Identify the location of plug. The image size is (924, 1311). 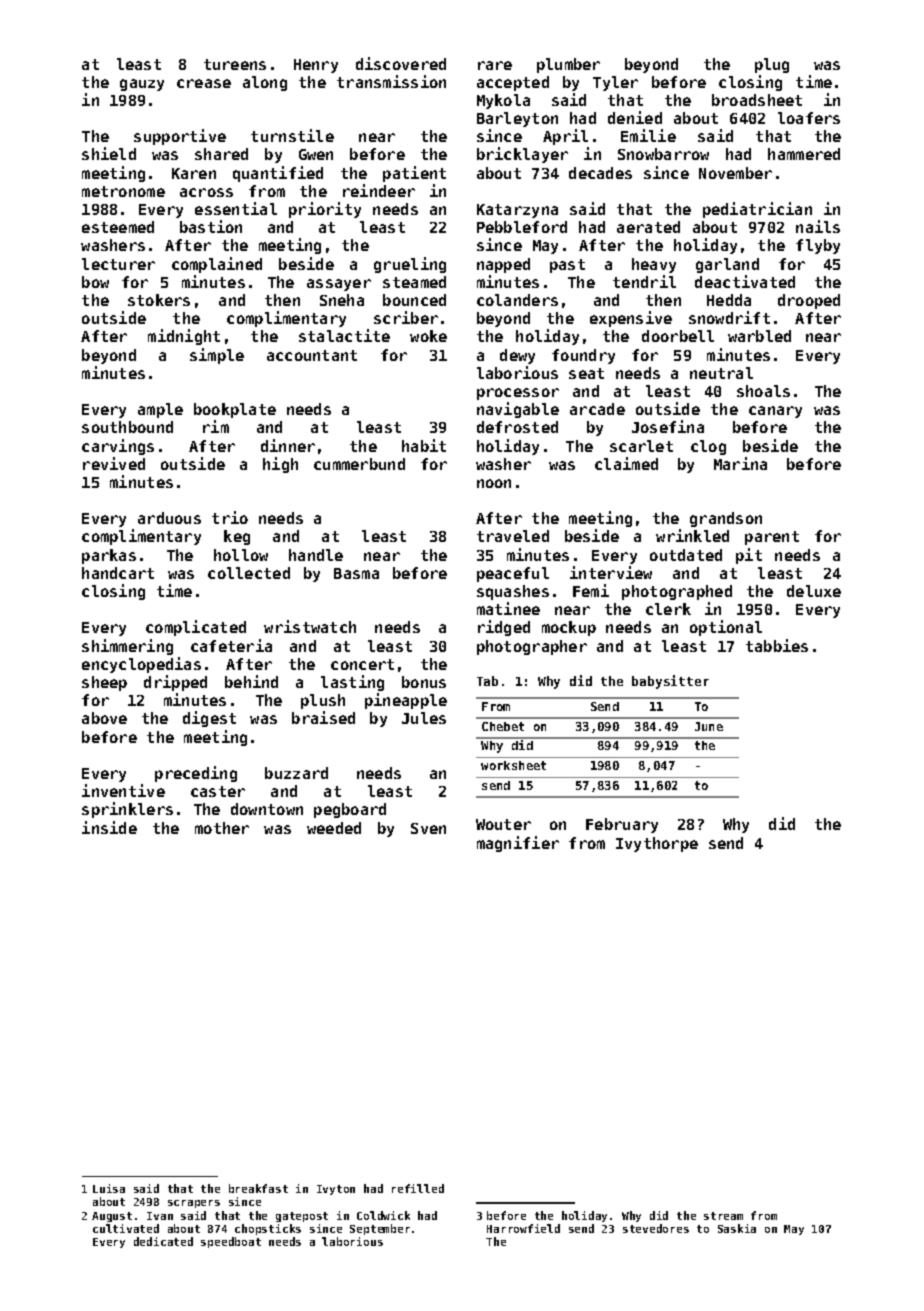
(772, 65).
